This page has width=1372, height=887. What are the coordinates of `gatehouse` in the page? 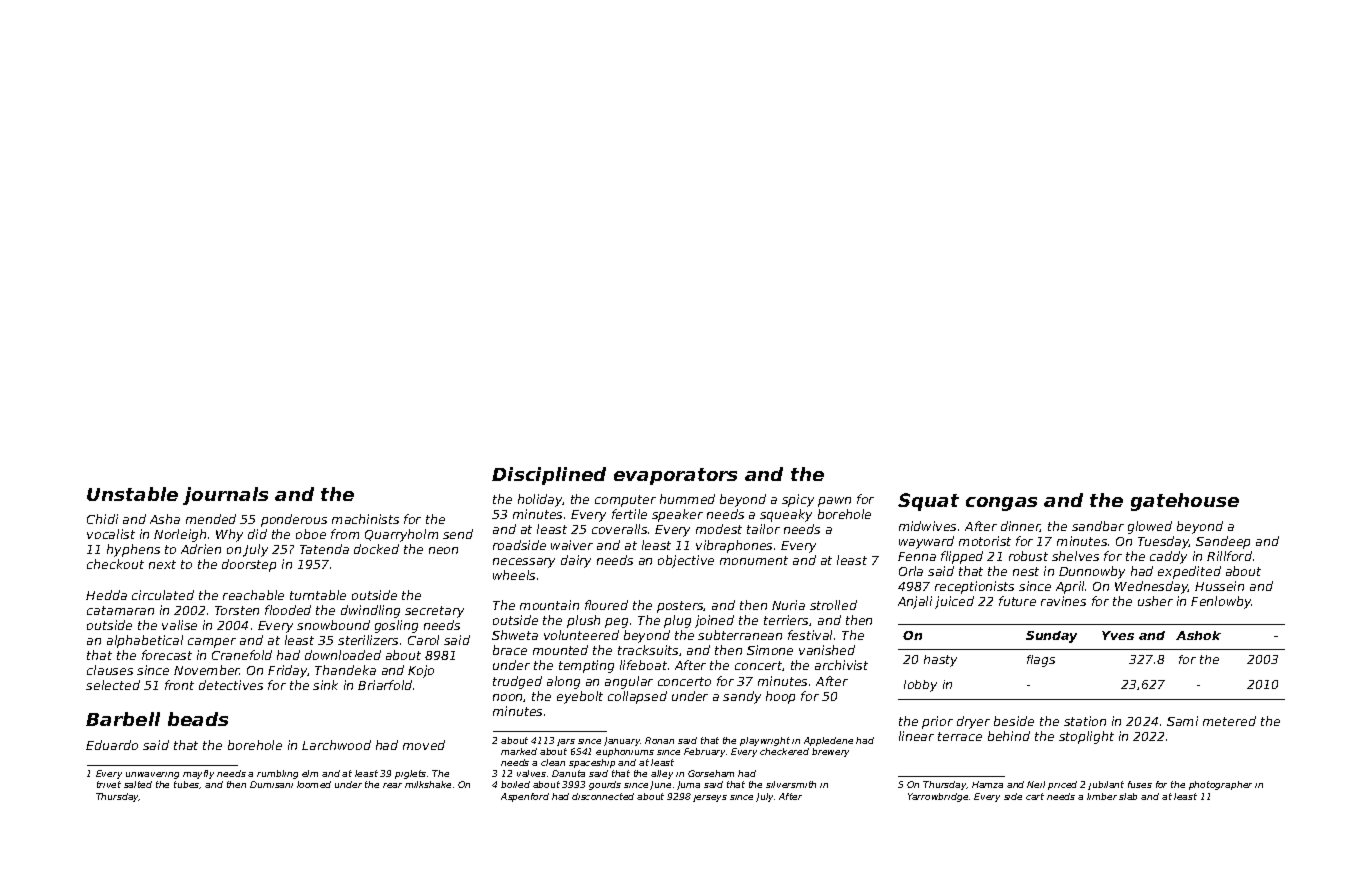 It's located at (1185, 502).
